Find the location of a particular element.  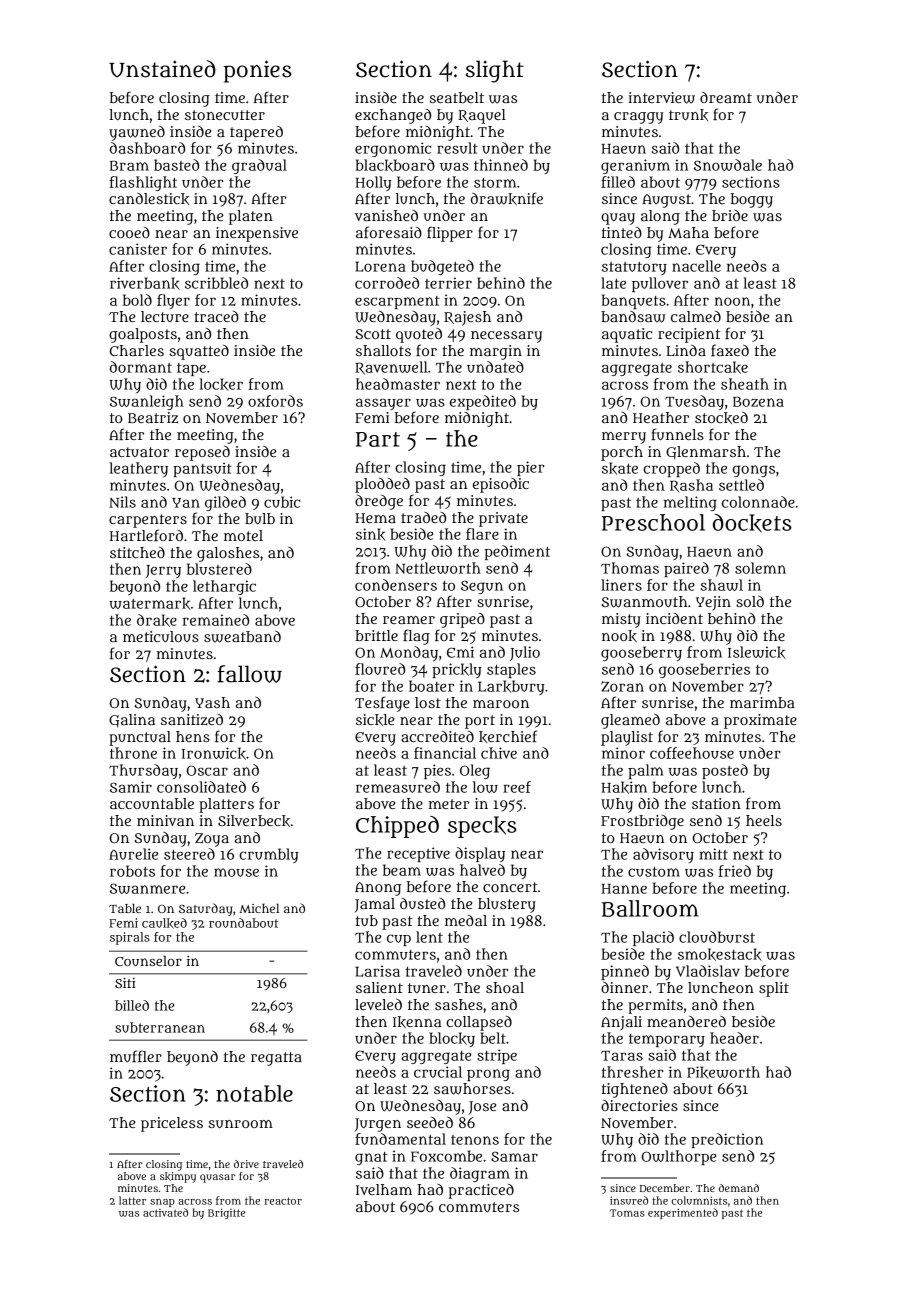

terrier is located at coordinates (448, 283).
